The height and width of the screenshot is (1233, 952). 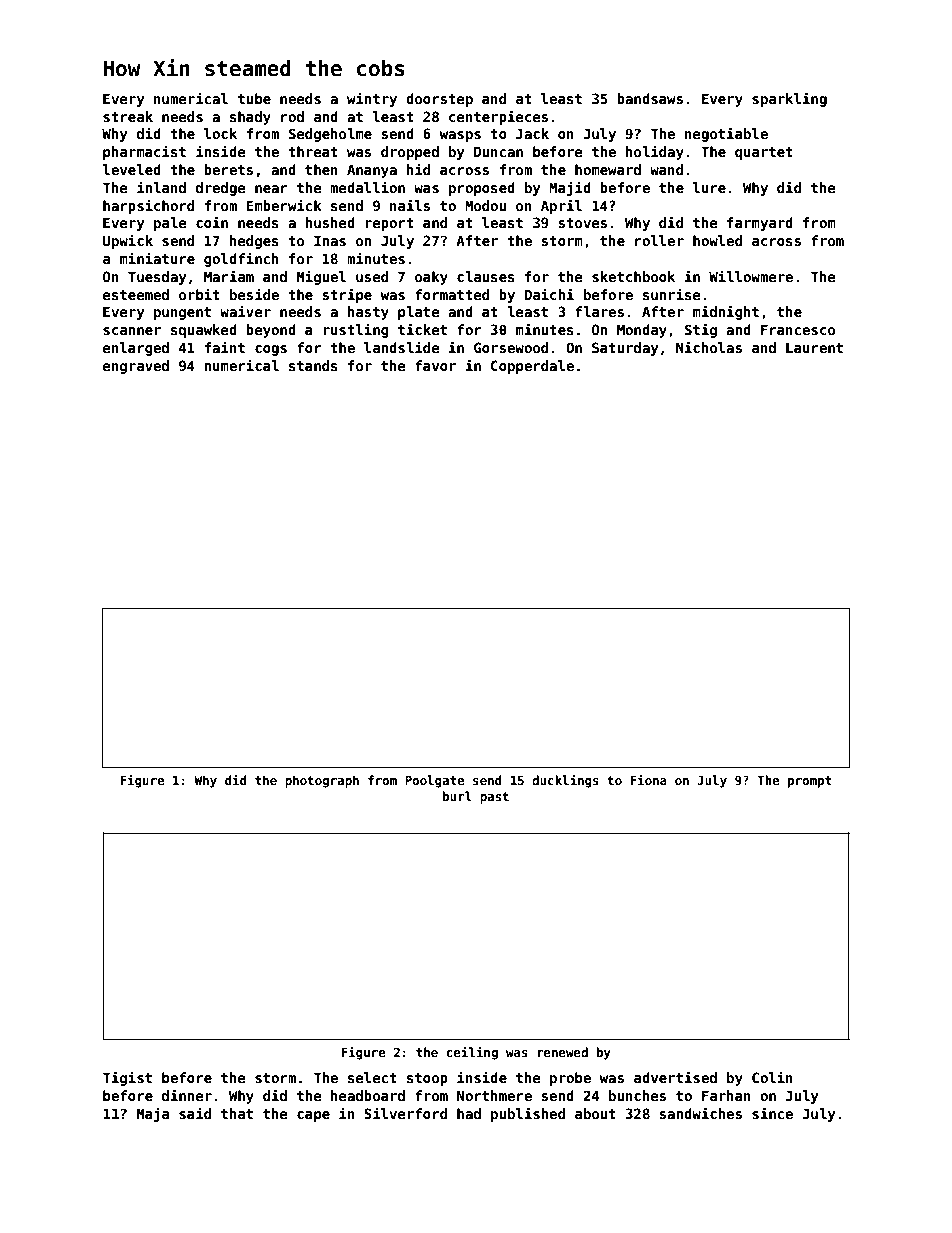 I want to click on negotiable, so click(x=726, y=134).
